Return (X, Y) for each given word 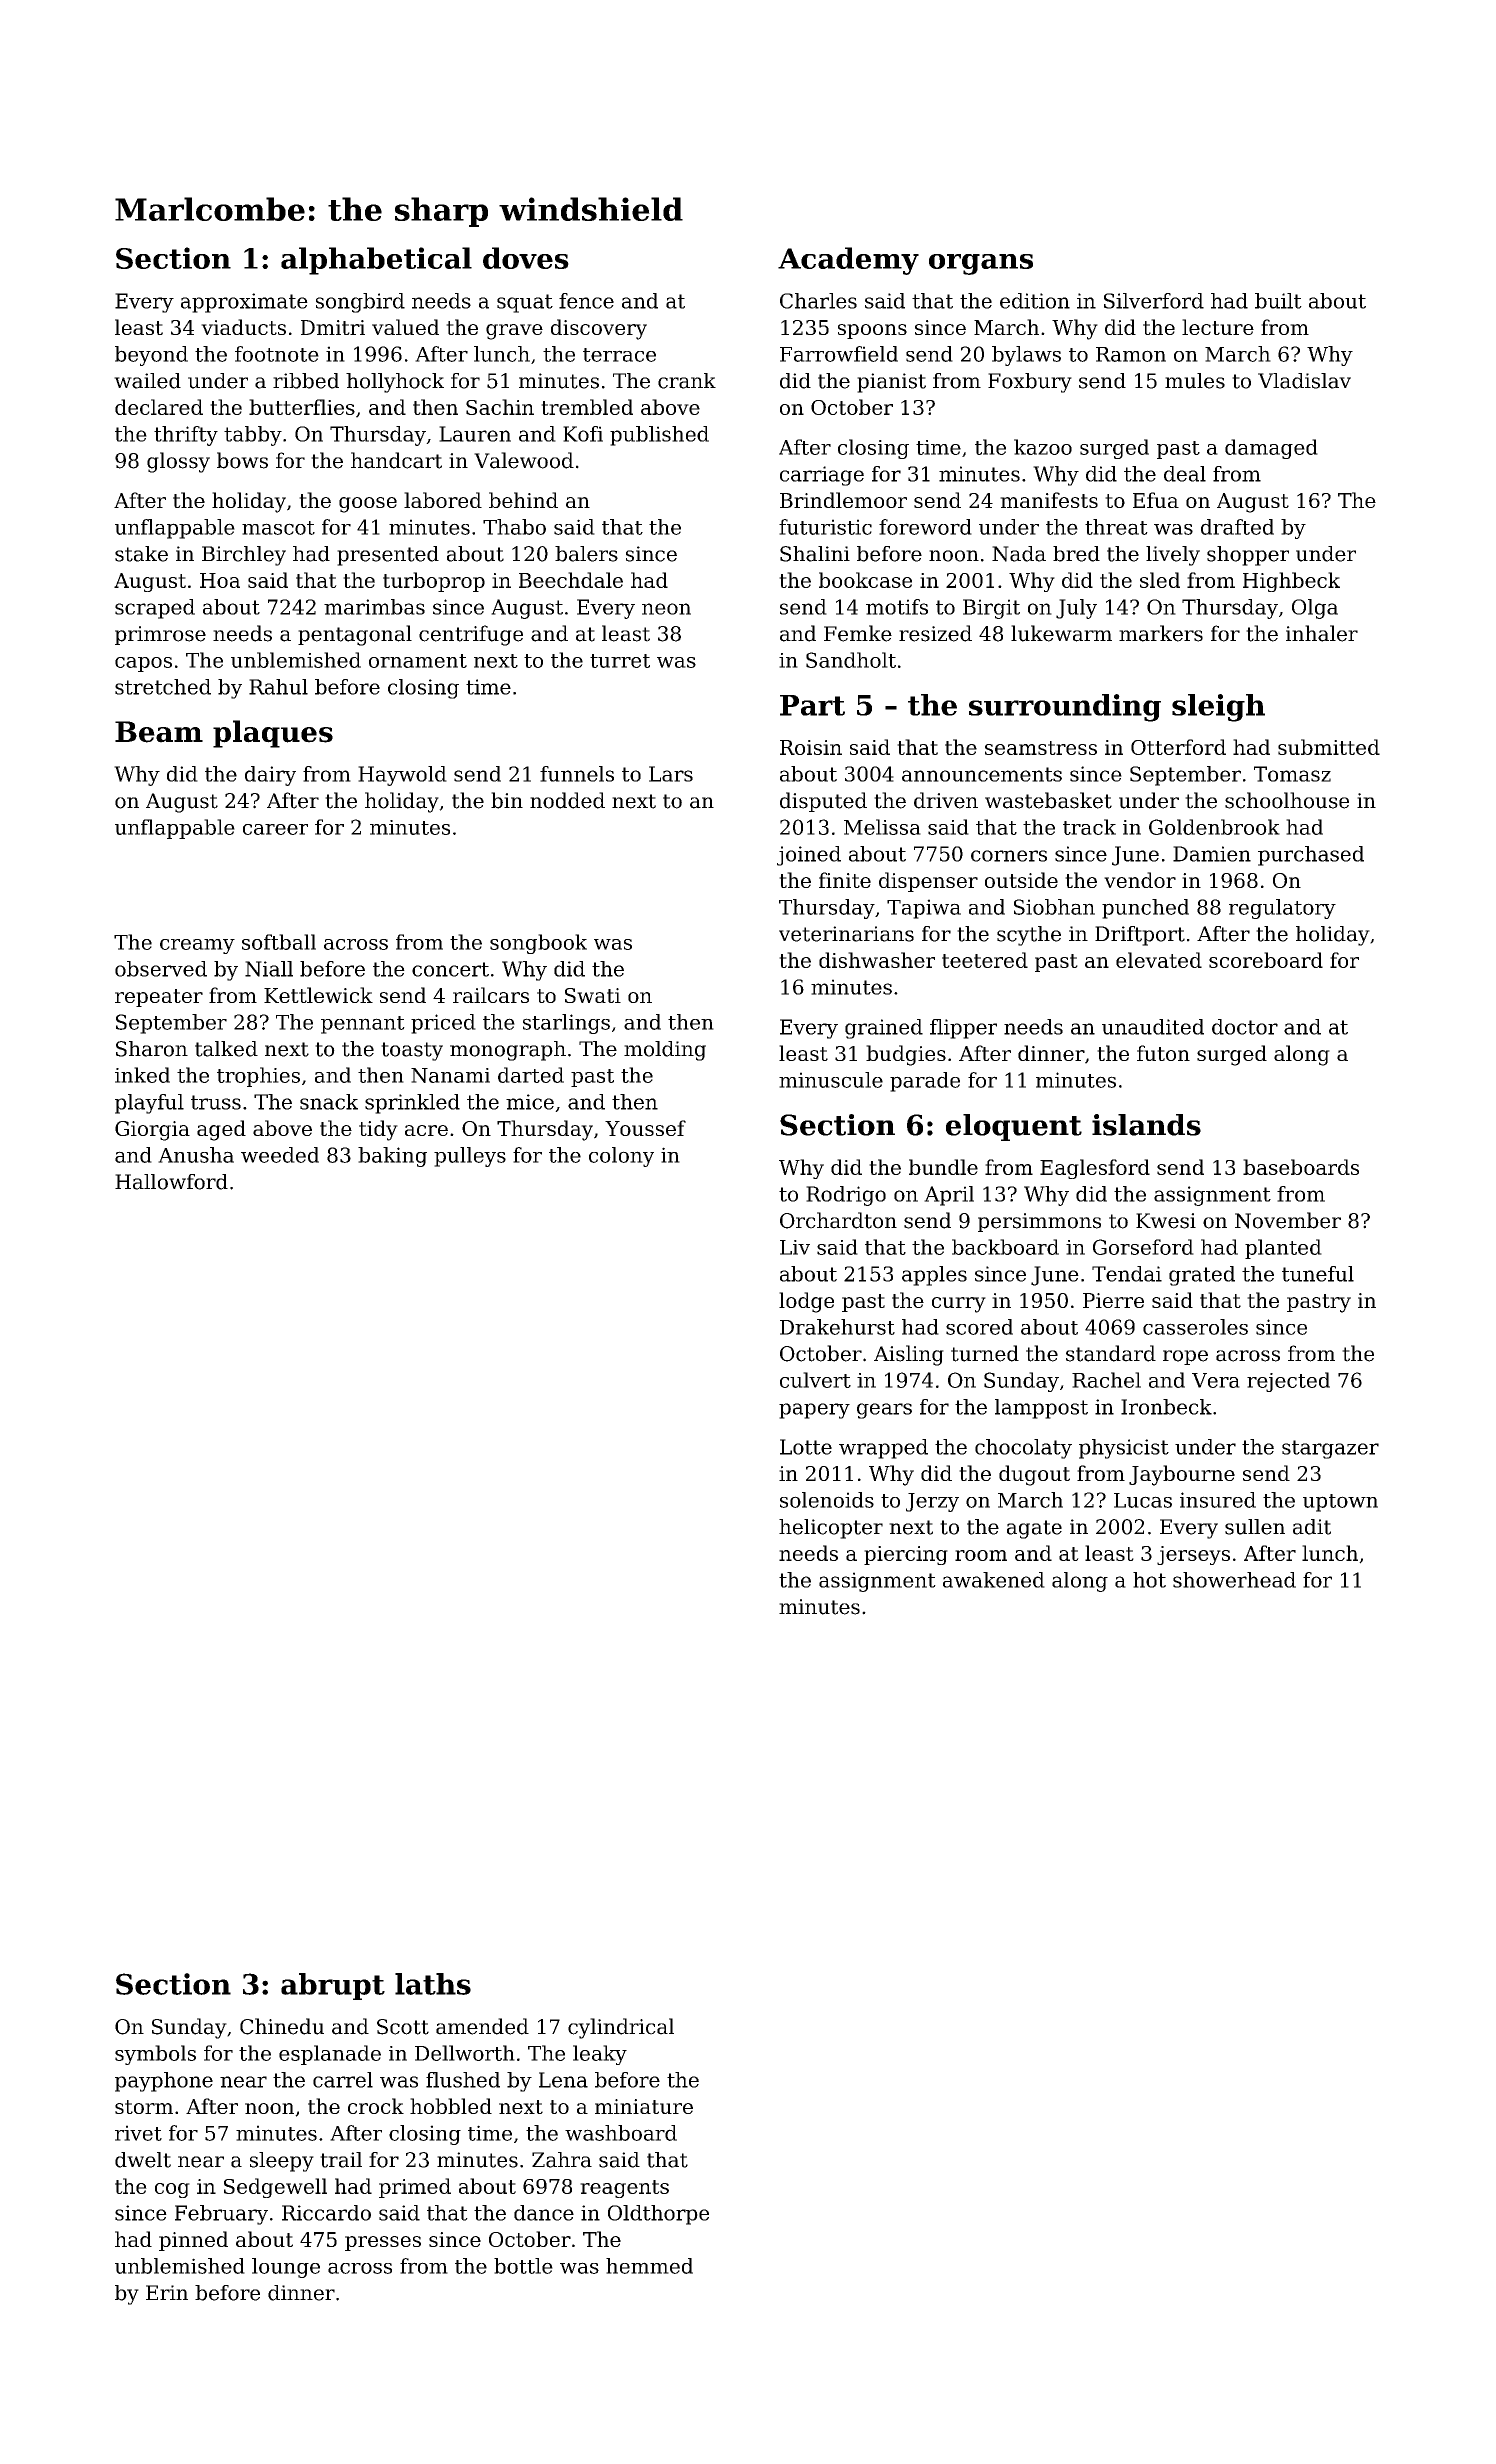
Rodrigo (846, 1196)
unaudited (1153, 1027)
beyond (151, 356)
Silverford (1154, 301)
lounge (286, 2268)
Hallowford (171, 1182)
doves (526, 258)
